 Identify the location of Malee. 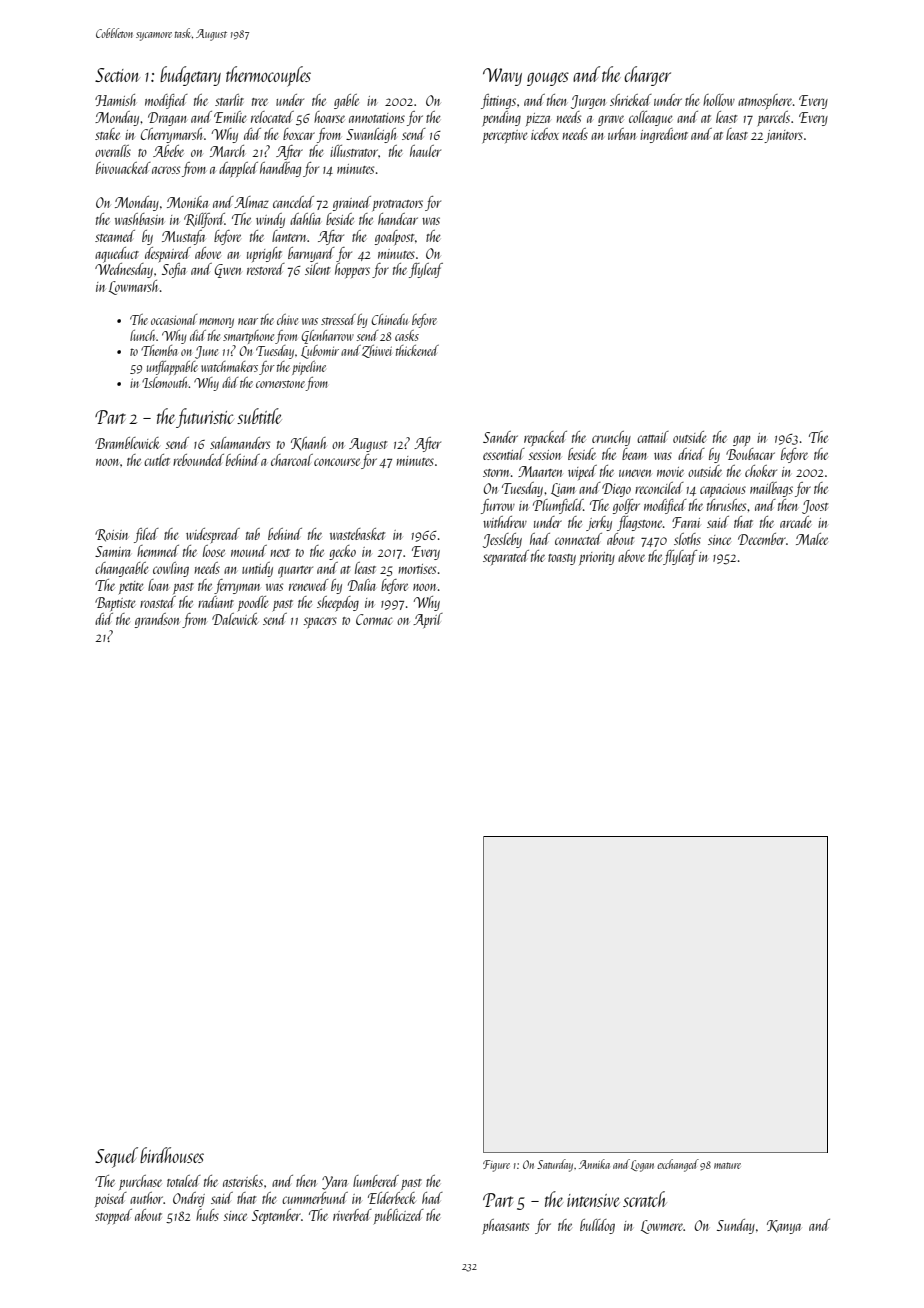
(812, 539).
